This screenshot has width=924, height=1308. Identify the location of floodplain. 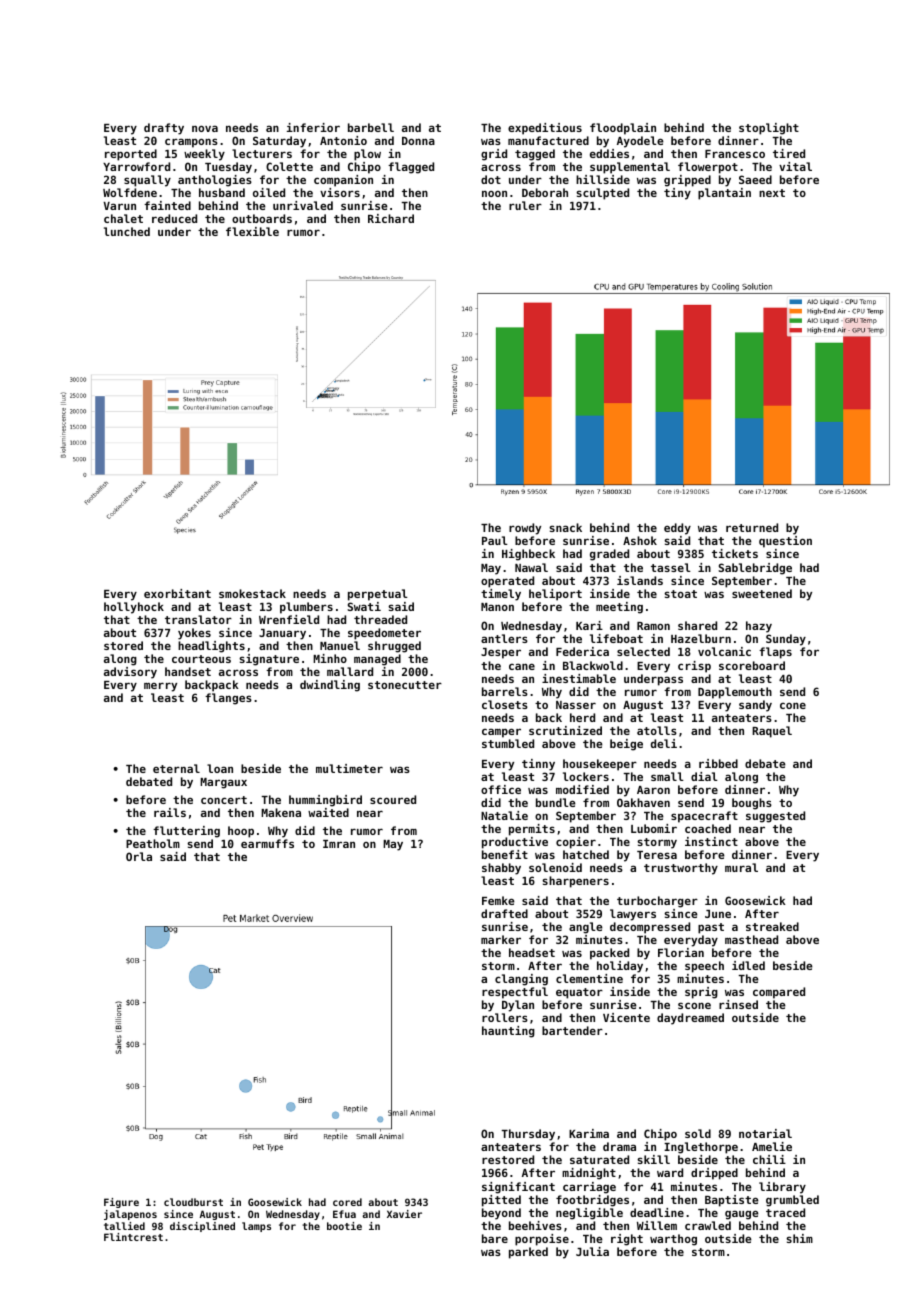
(623, 129).
